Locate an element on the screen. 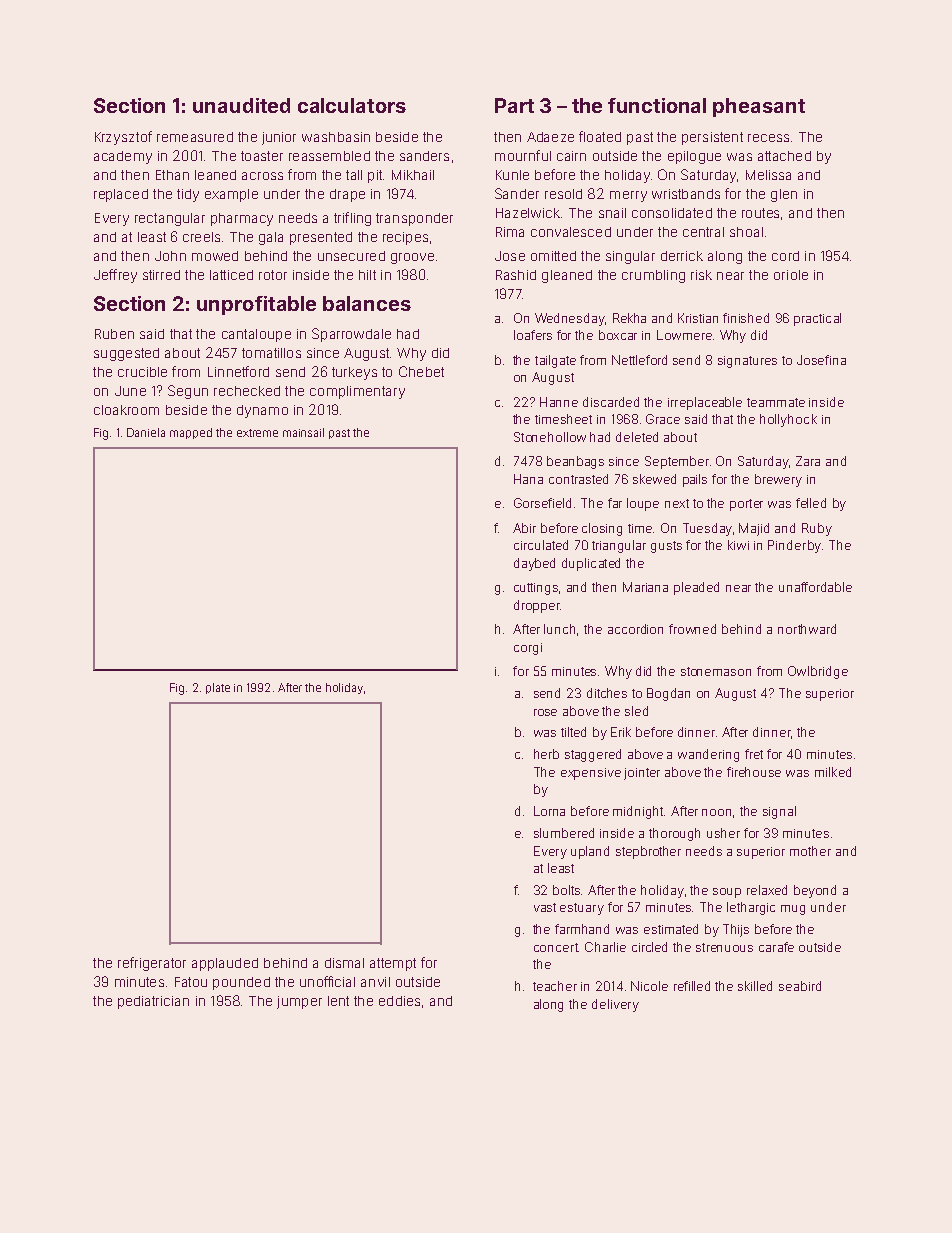 The image size is (952, 1233). pediatrician is located at coordinates (153, 1002).
